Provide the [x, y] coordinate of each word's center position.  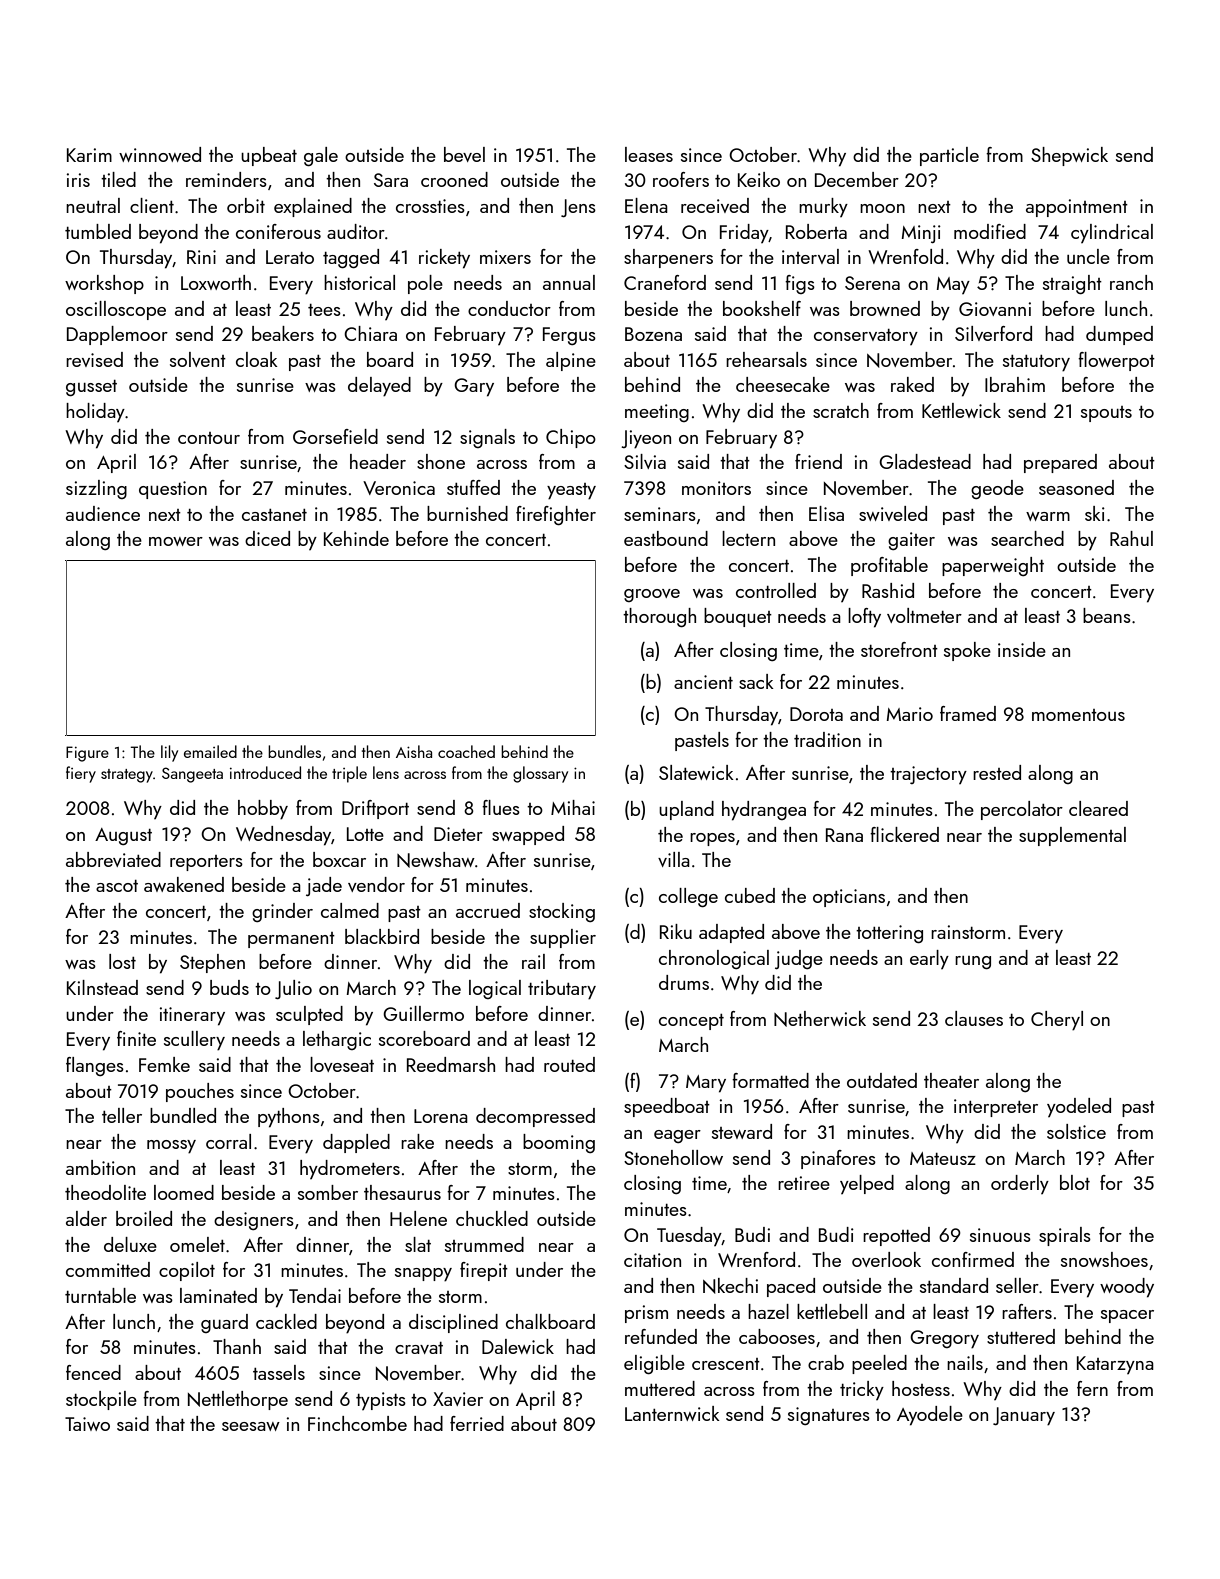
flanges [95, 1066]
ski [1095, 513]
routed [569, 1064]
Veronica [399, 488]
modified [990, 231]
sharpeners [668, 258]
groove [652, 595]
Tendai [315, 1295]
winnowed [160, 154]
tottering [889, 934]
